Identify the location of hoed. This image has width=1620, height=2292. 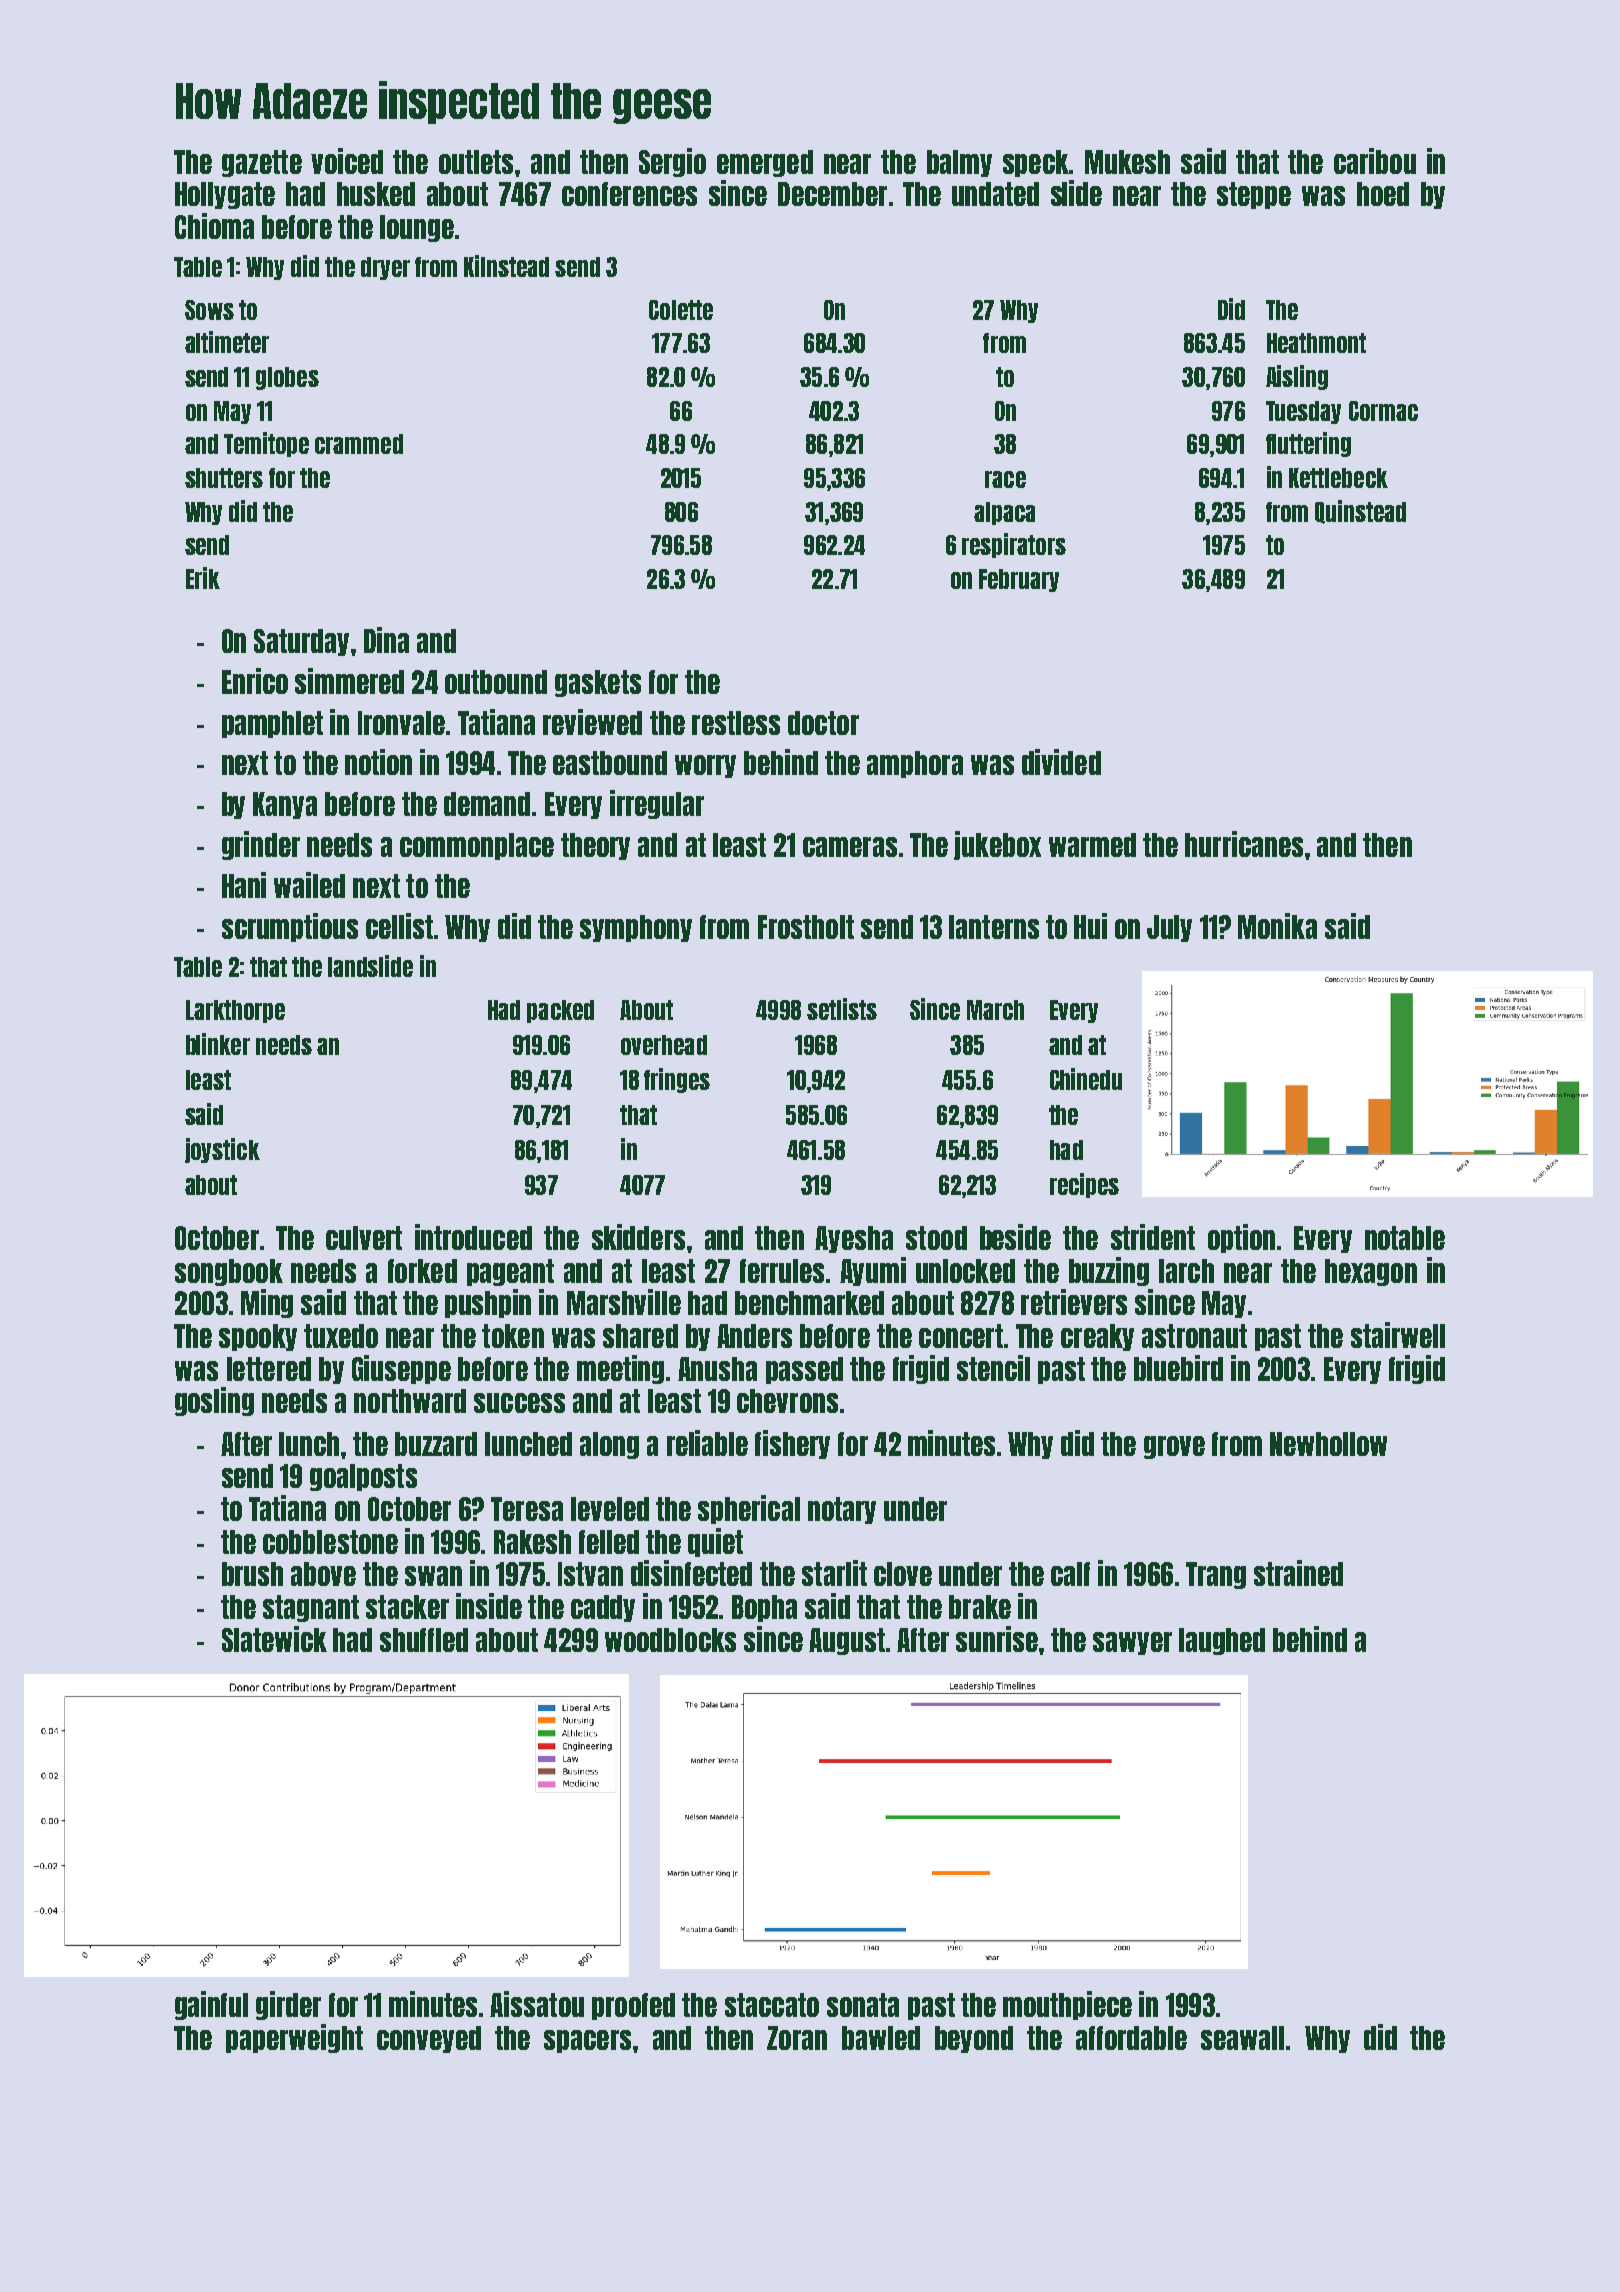
(1383, 194).
